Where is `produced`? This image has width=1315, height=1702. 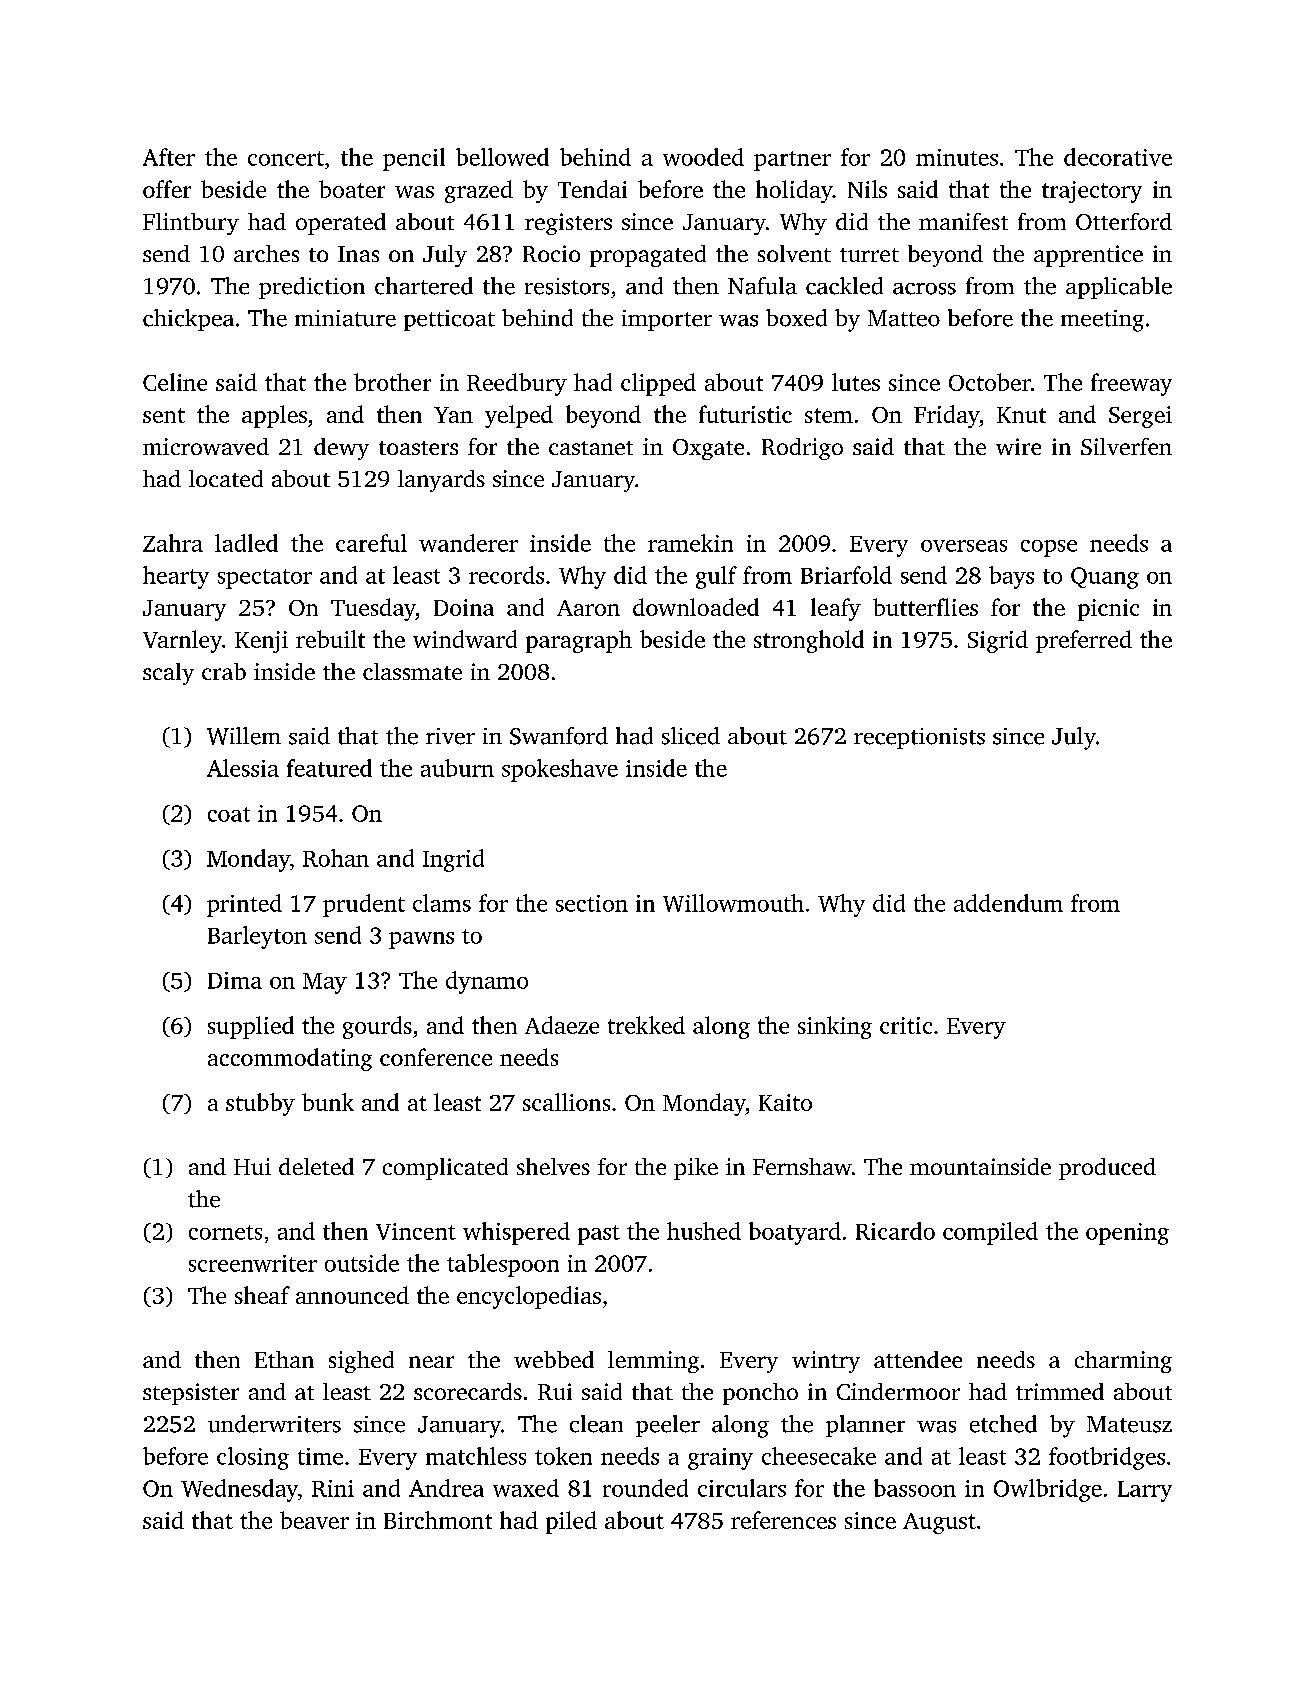
produced is located at coordinates (1107, 1169).
